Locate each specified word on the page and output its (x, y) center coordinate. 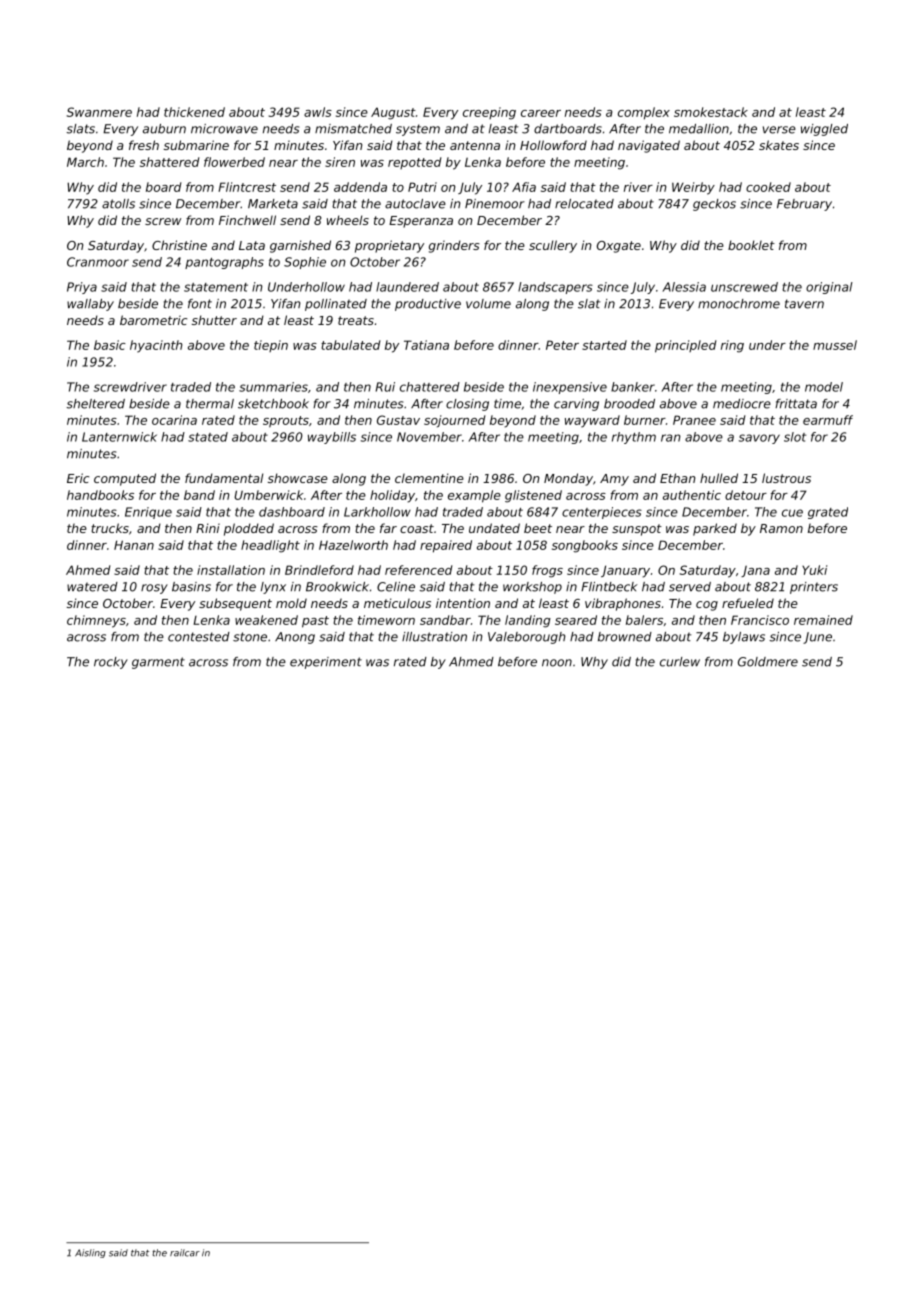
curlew (680, 662)
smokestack (711, 112)
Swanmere (99, 112)
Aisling (90, 1253)
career (541, 113)
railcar (185, 1253)
